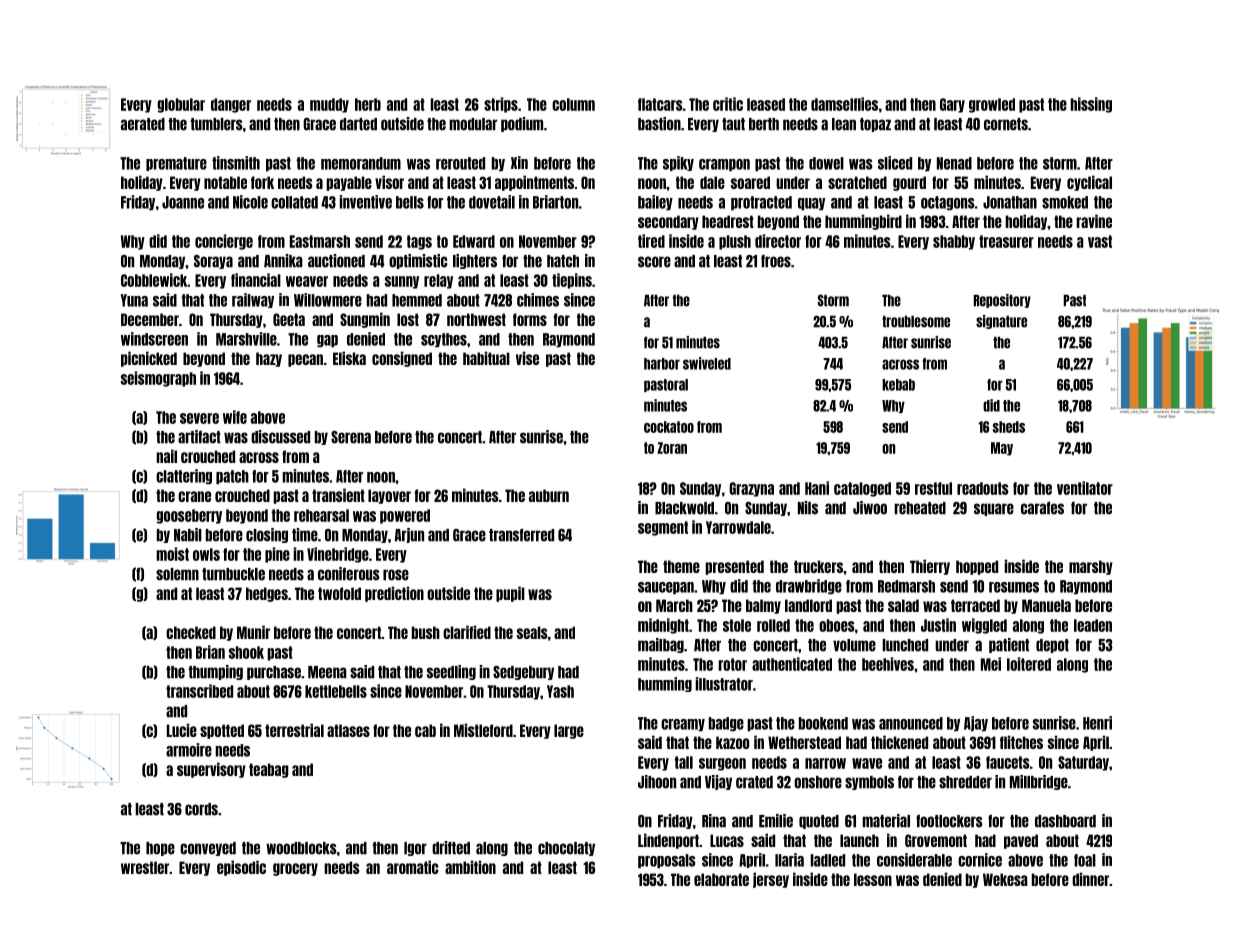 Image resolution: width=1233 pixels, height=952 pixels. What do you see at coordinates (145, 867) in the screenshot?
I see `wrestler` at bounding box center [145, 867].
